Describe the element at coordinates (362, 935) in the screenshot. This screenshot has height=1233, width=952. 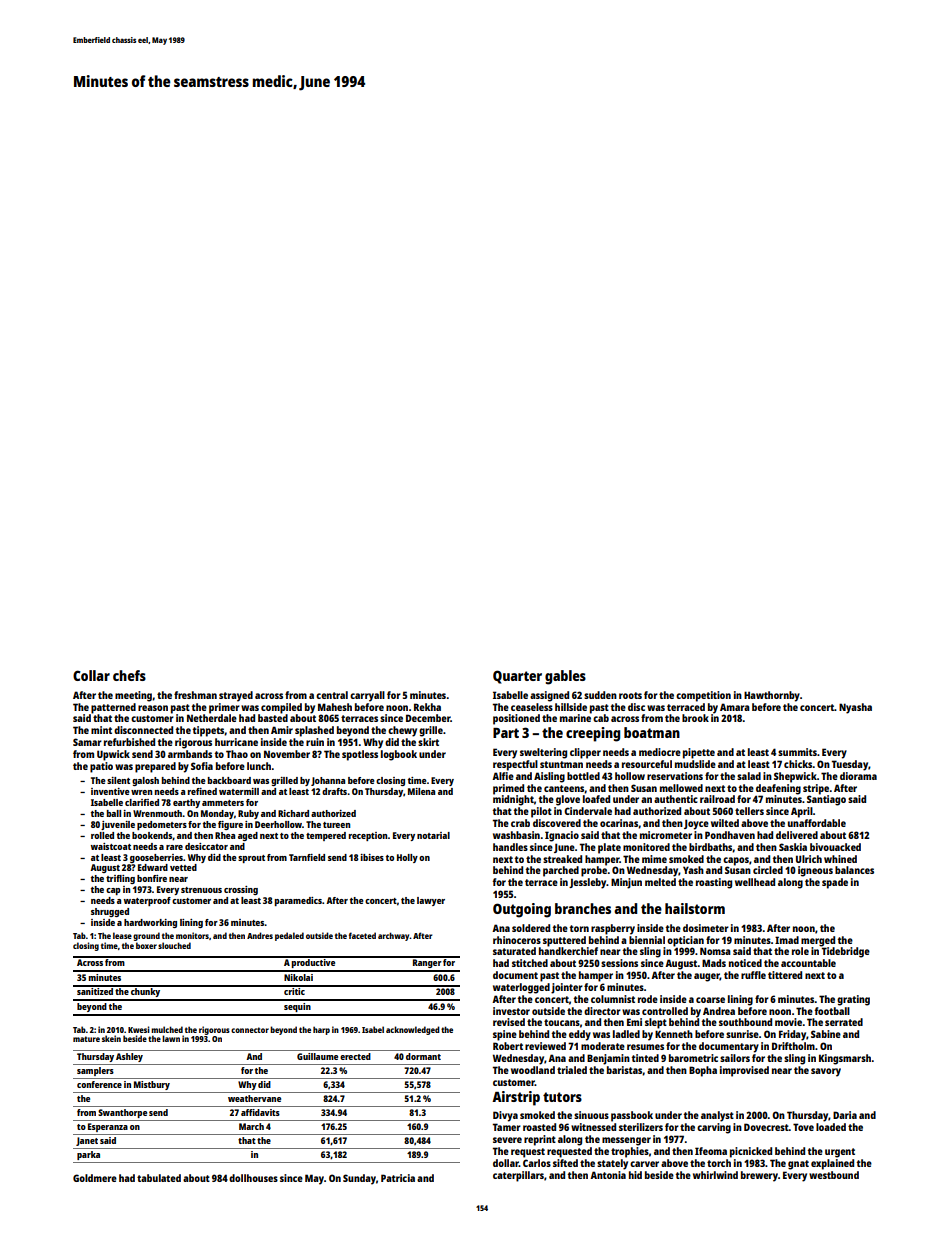
I see `faceted` at that location.
